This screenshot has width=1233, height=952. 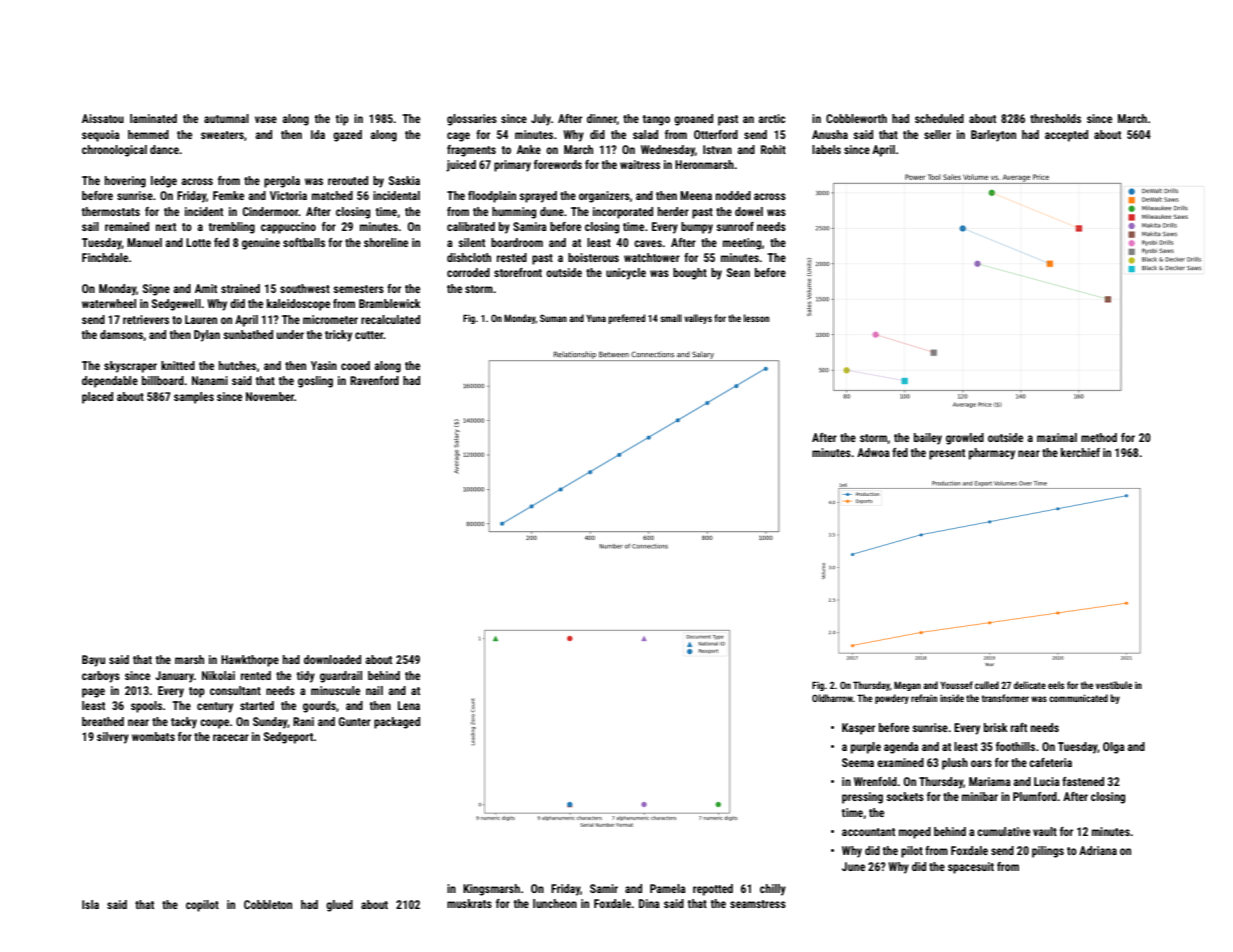 I want to click on Ravenford, so click(x=374, y=380).
